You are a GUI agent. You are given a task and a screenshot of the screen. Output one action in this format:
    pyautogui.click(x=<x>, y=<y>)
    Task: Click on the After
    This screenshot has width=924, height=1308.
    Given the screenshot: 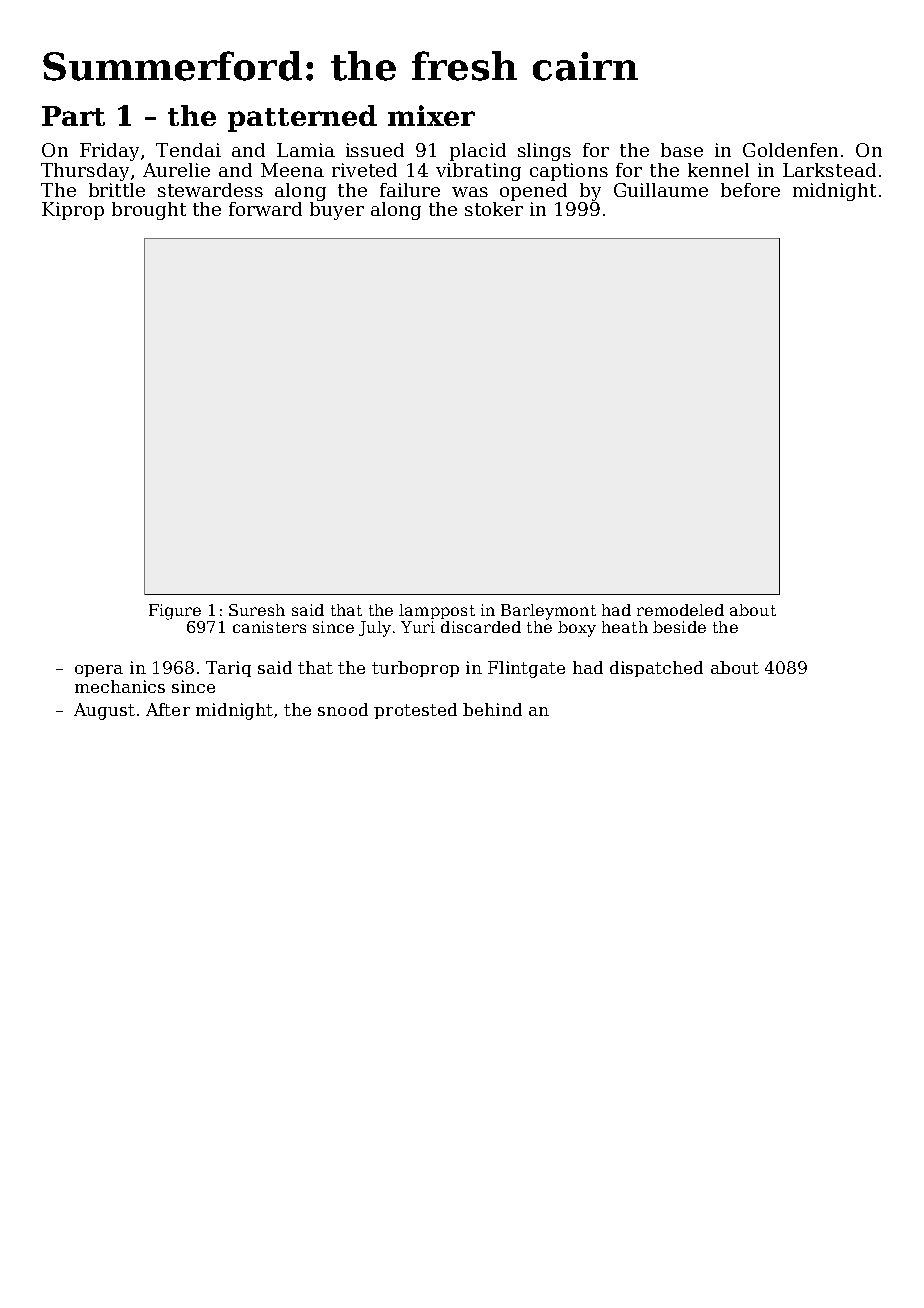 What is the action you would take?
    pyautogui.click(x=168, y=709)
